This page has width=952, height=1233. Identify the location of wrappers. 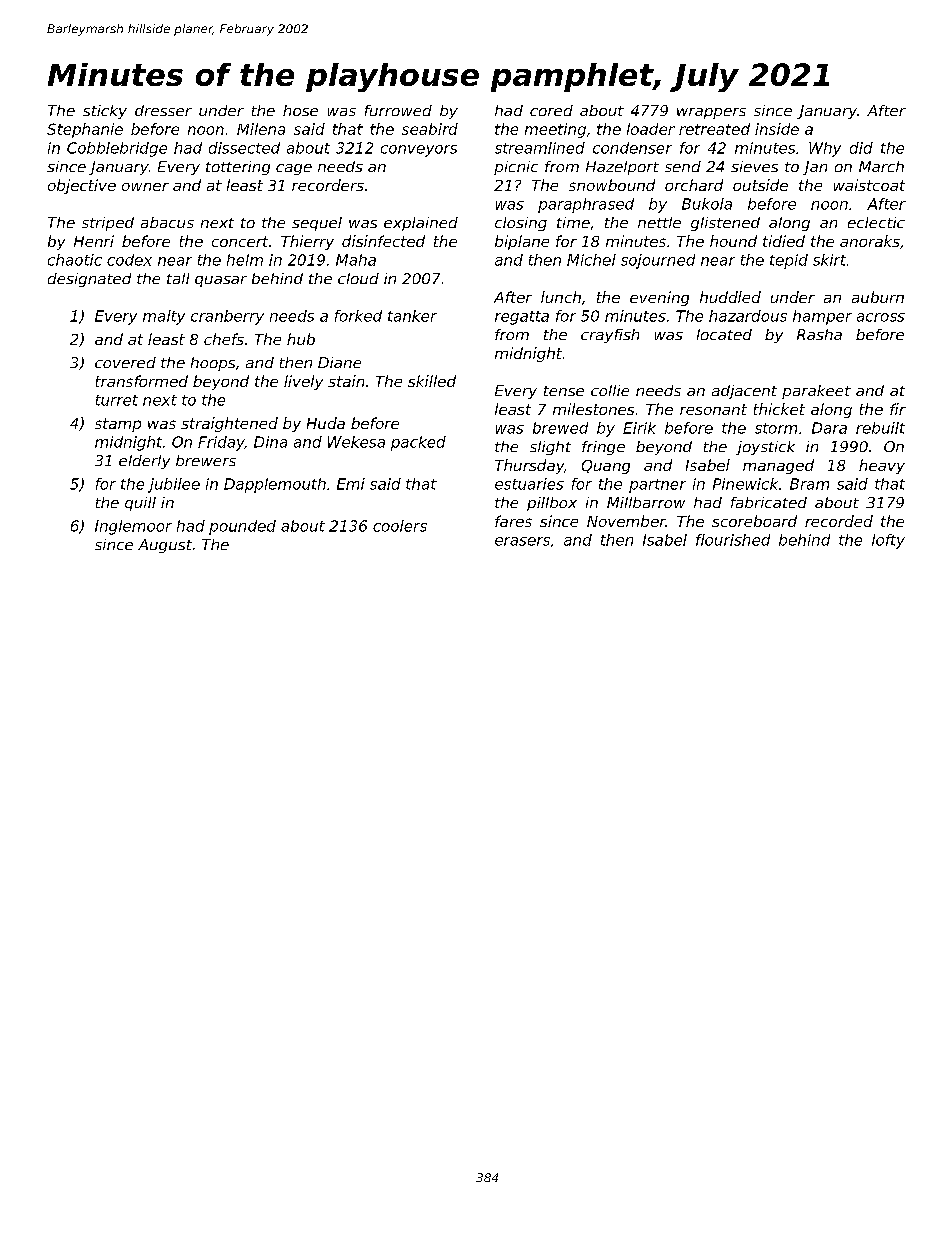
(711, 113).
